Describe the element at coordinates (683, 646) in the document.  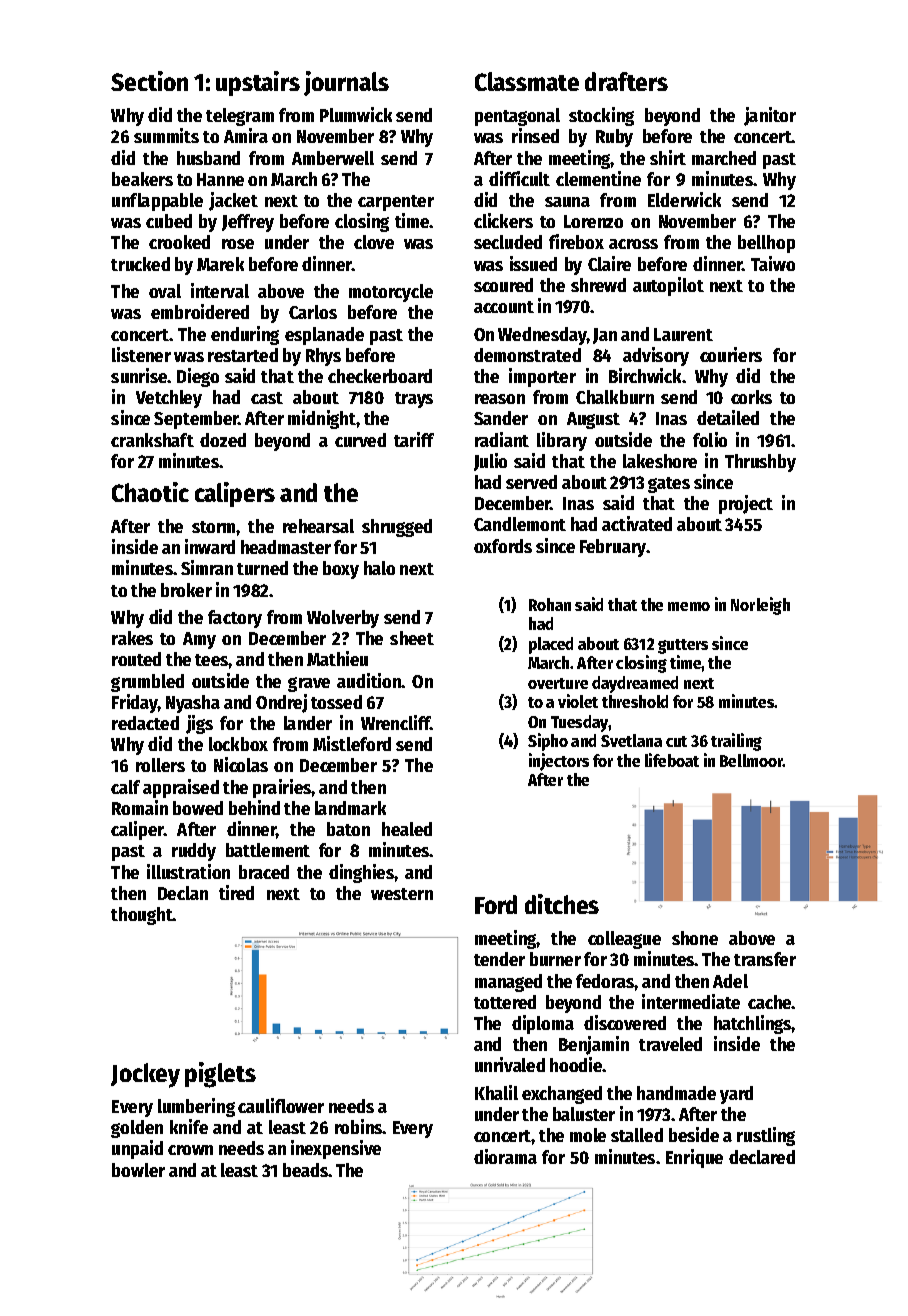
I see `gutters` at that location.
